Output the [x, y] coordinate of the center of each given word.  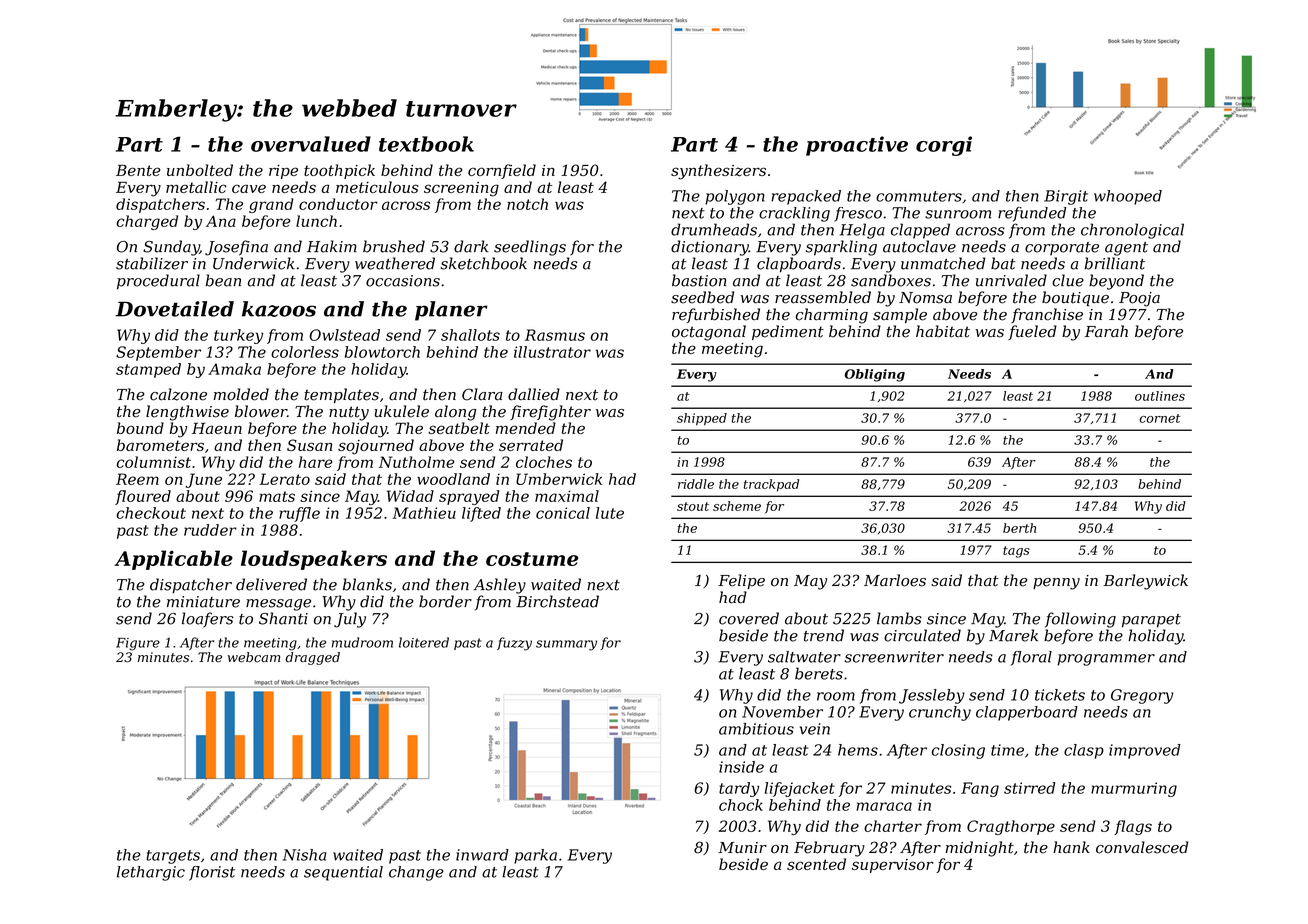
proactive [857, 146]
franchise [1047, 315]
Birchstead [557, 601]
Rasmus [555, 335]
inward [482, 855]
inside [741, 767]
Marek [1013, 635]
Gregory [1142, 696]
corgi [944, 146]
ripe [283, 172]
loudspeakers [314, 560]
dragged [312, 658]
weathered [395, 263]
